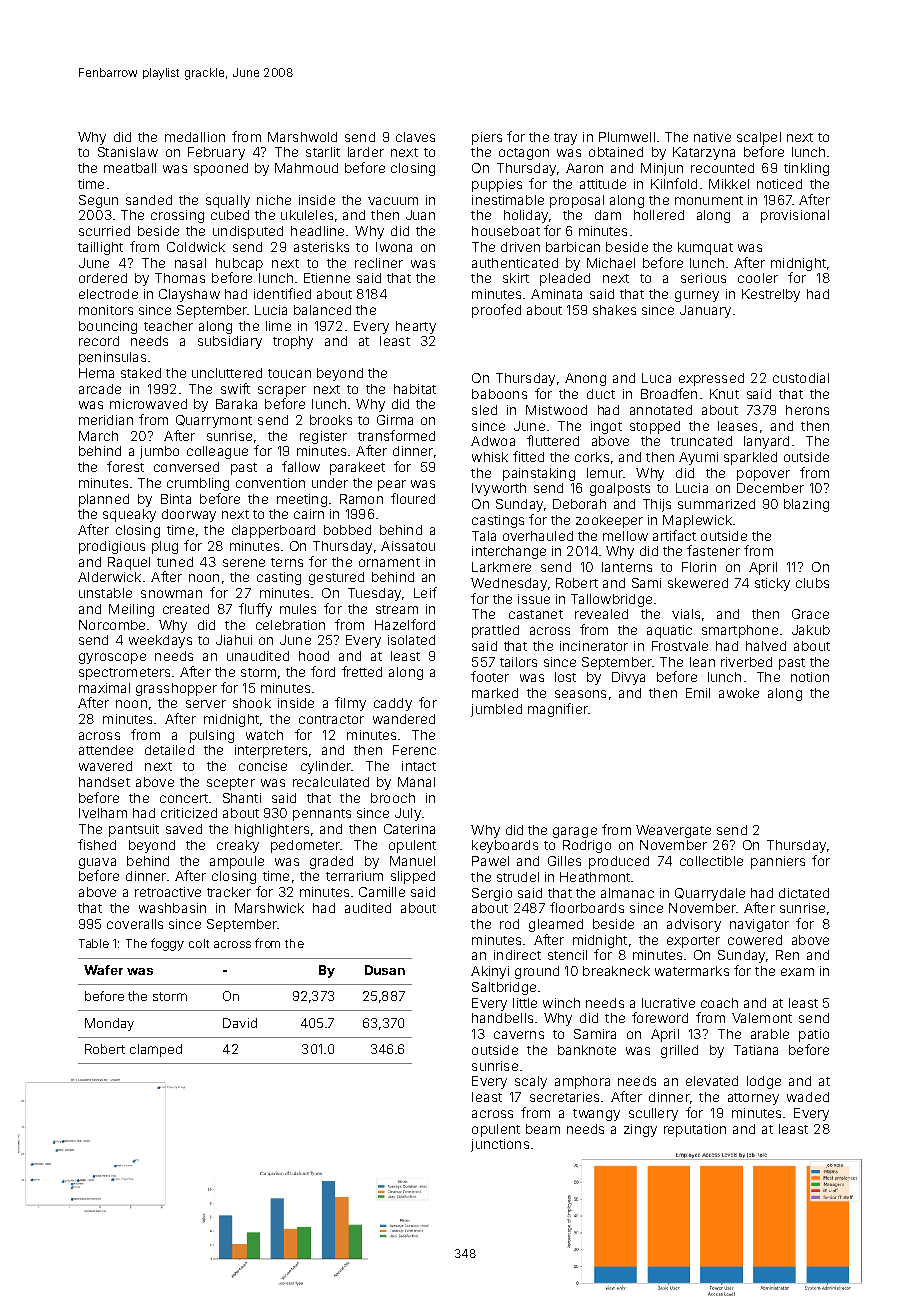 The height and width of the screenshot is (1316, 908). I want to click on lucrative, so click(668, 1003).
